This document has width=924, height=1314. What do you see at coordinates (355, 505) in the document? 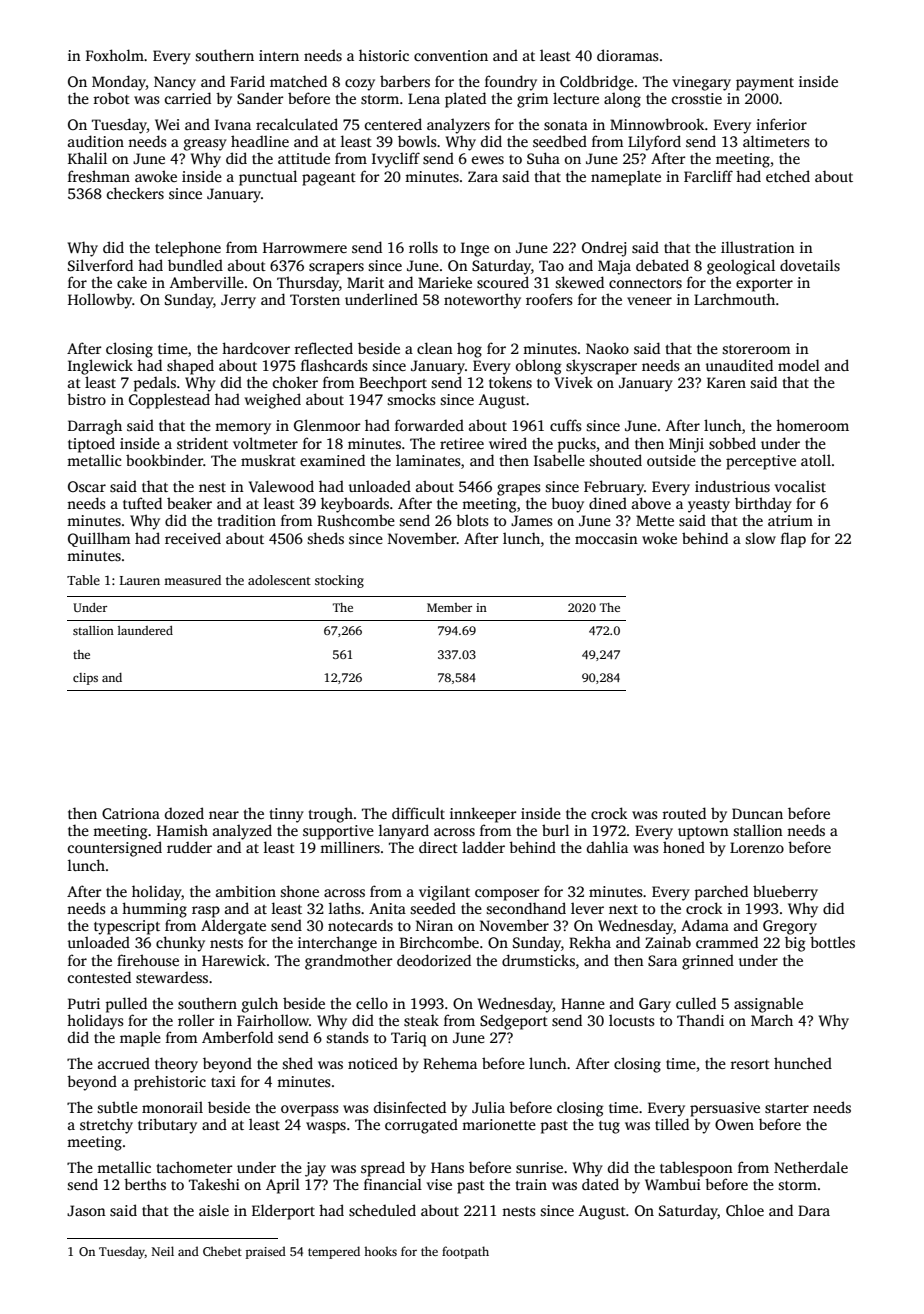
I see `keyboards` at bounding box center [355, 505].
